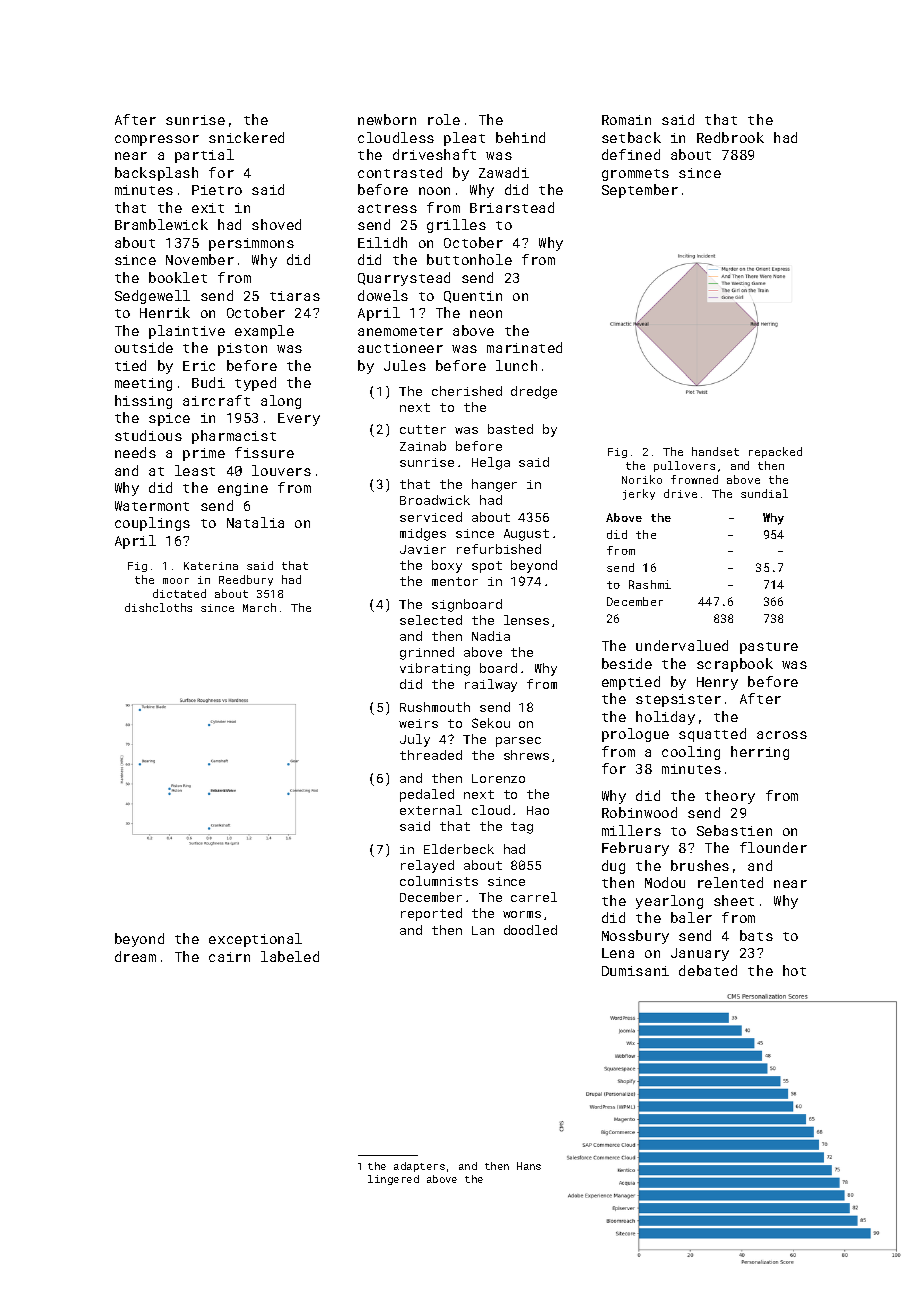 Image resolution: width=924 pixels, height=1308 pixels. I want to click on Hans, so click(529, 1166).
